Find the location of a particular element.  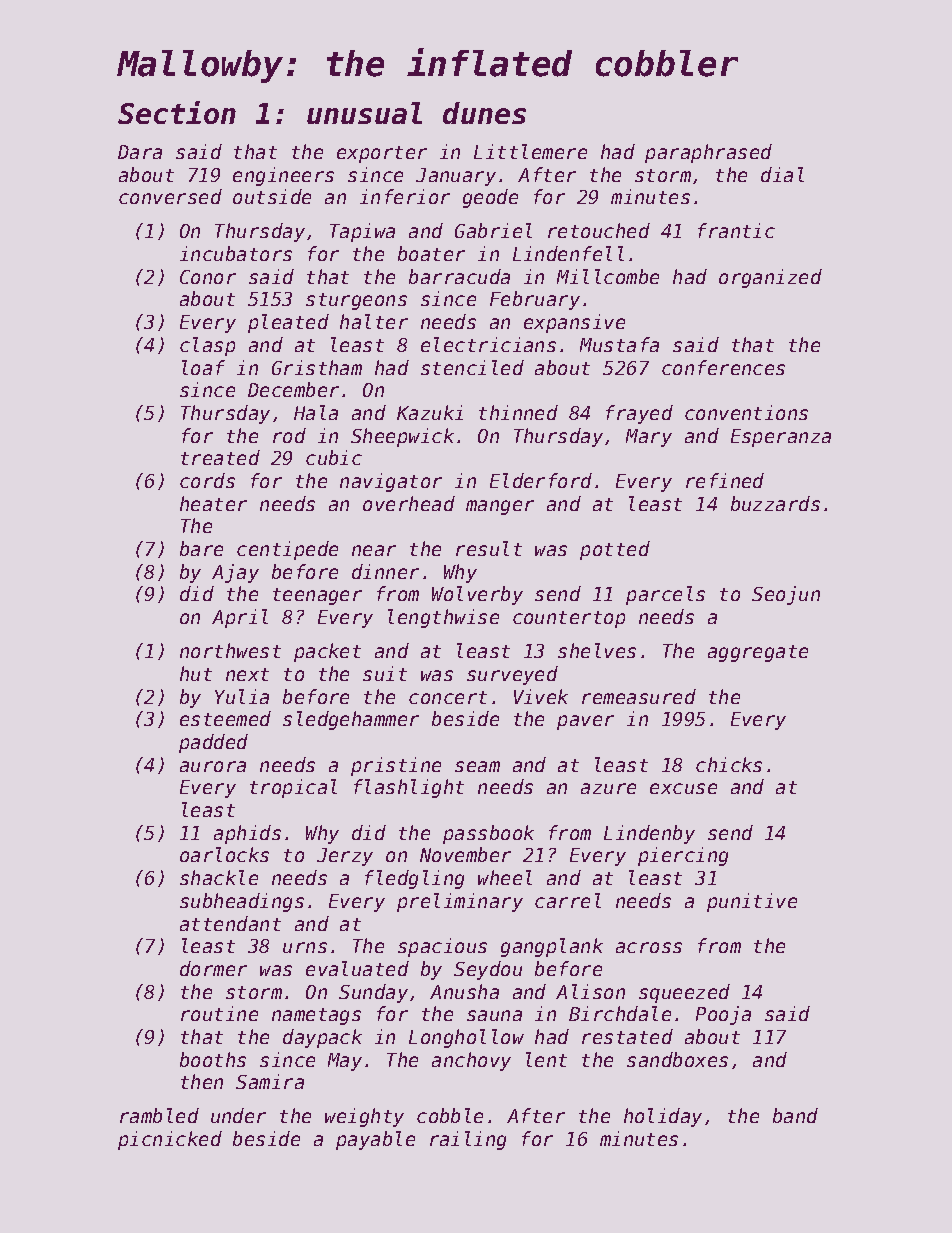

punitive is located at coordinates (752, 902).
